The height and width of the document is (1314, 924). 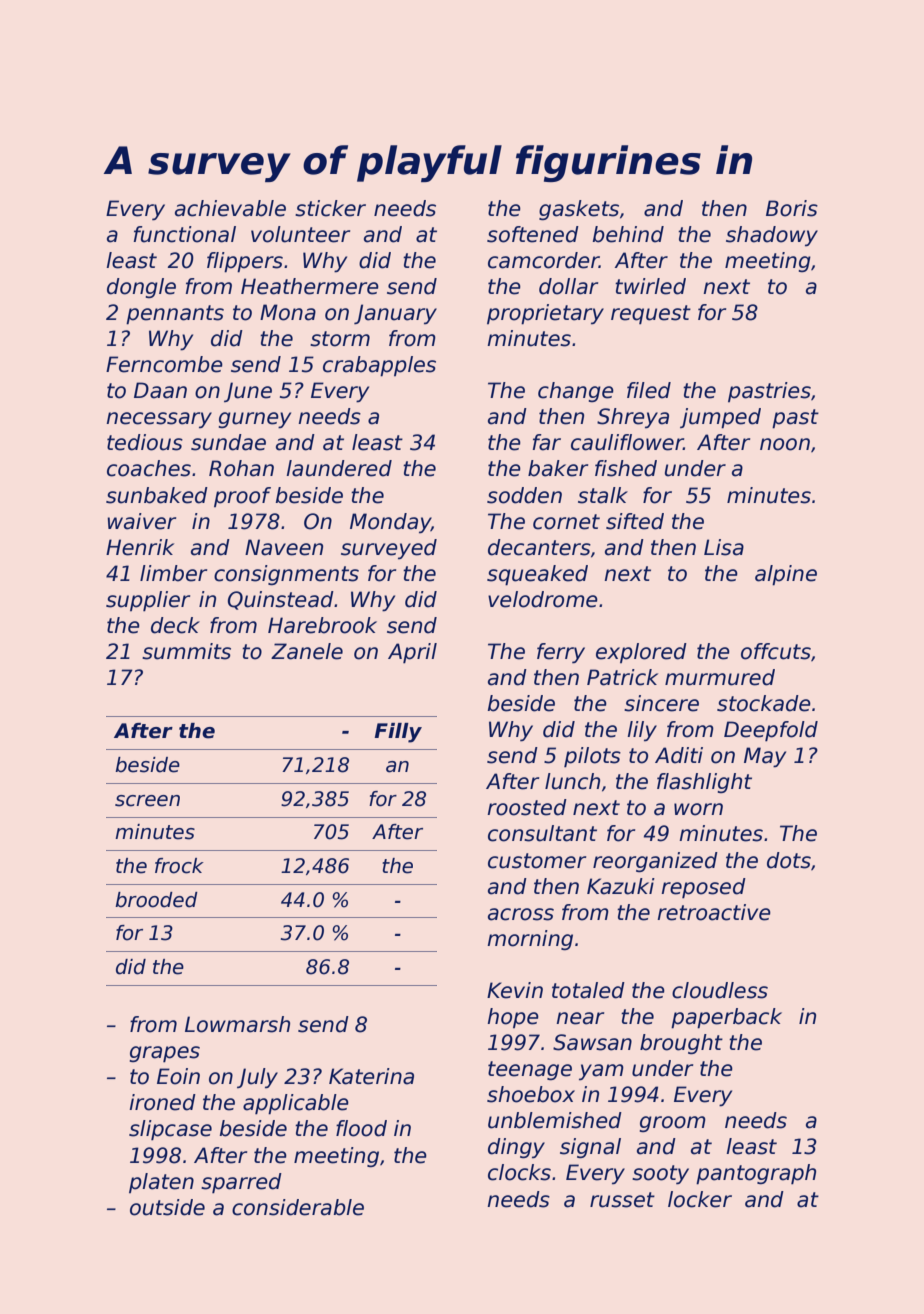 I want to click on Boris, so click(x=792, y=208).
